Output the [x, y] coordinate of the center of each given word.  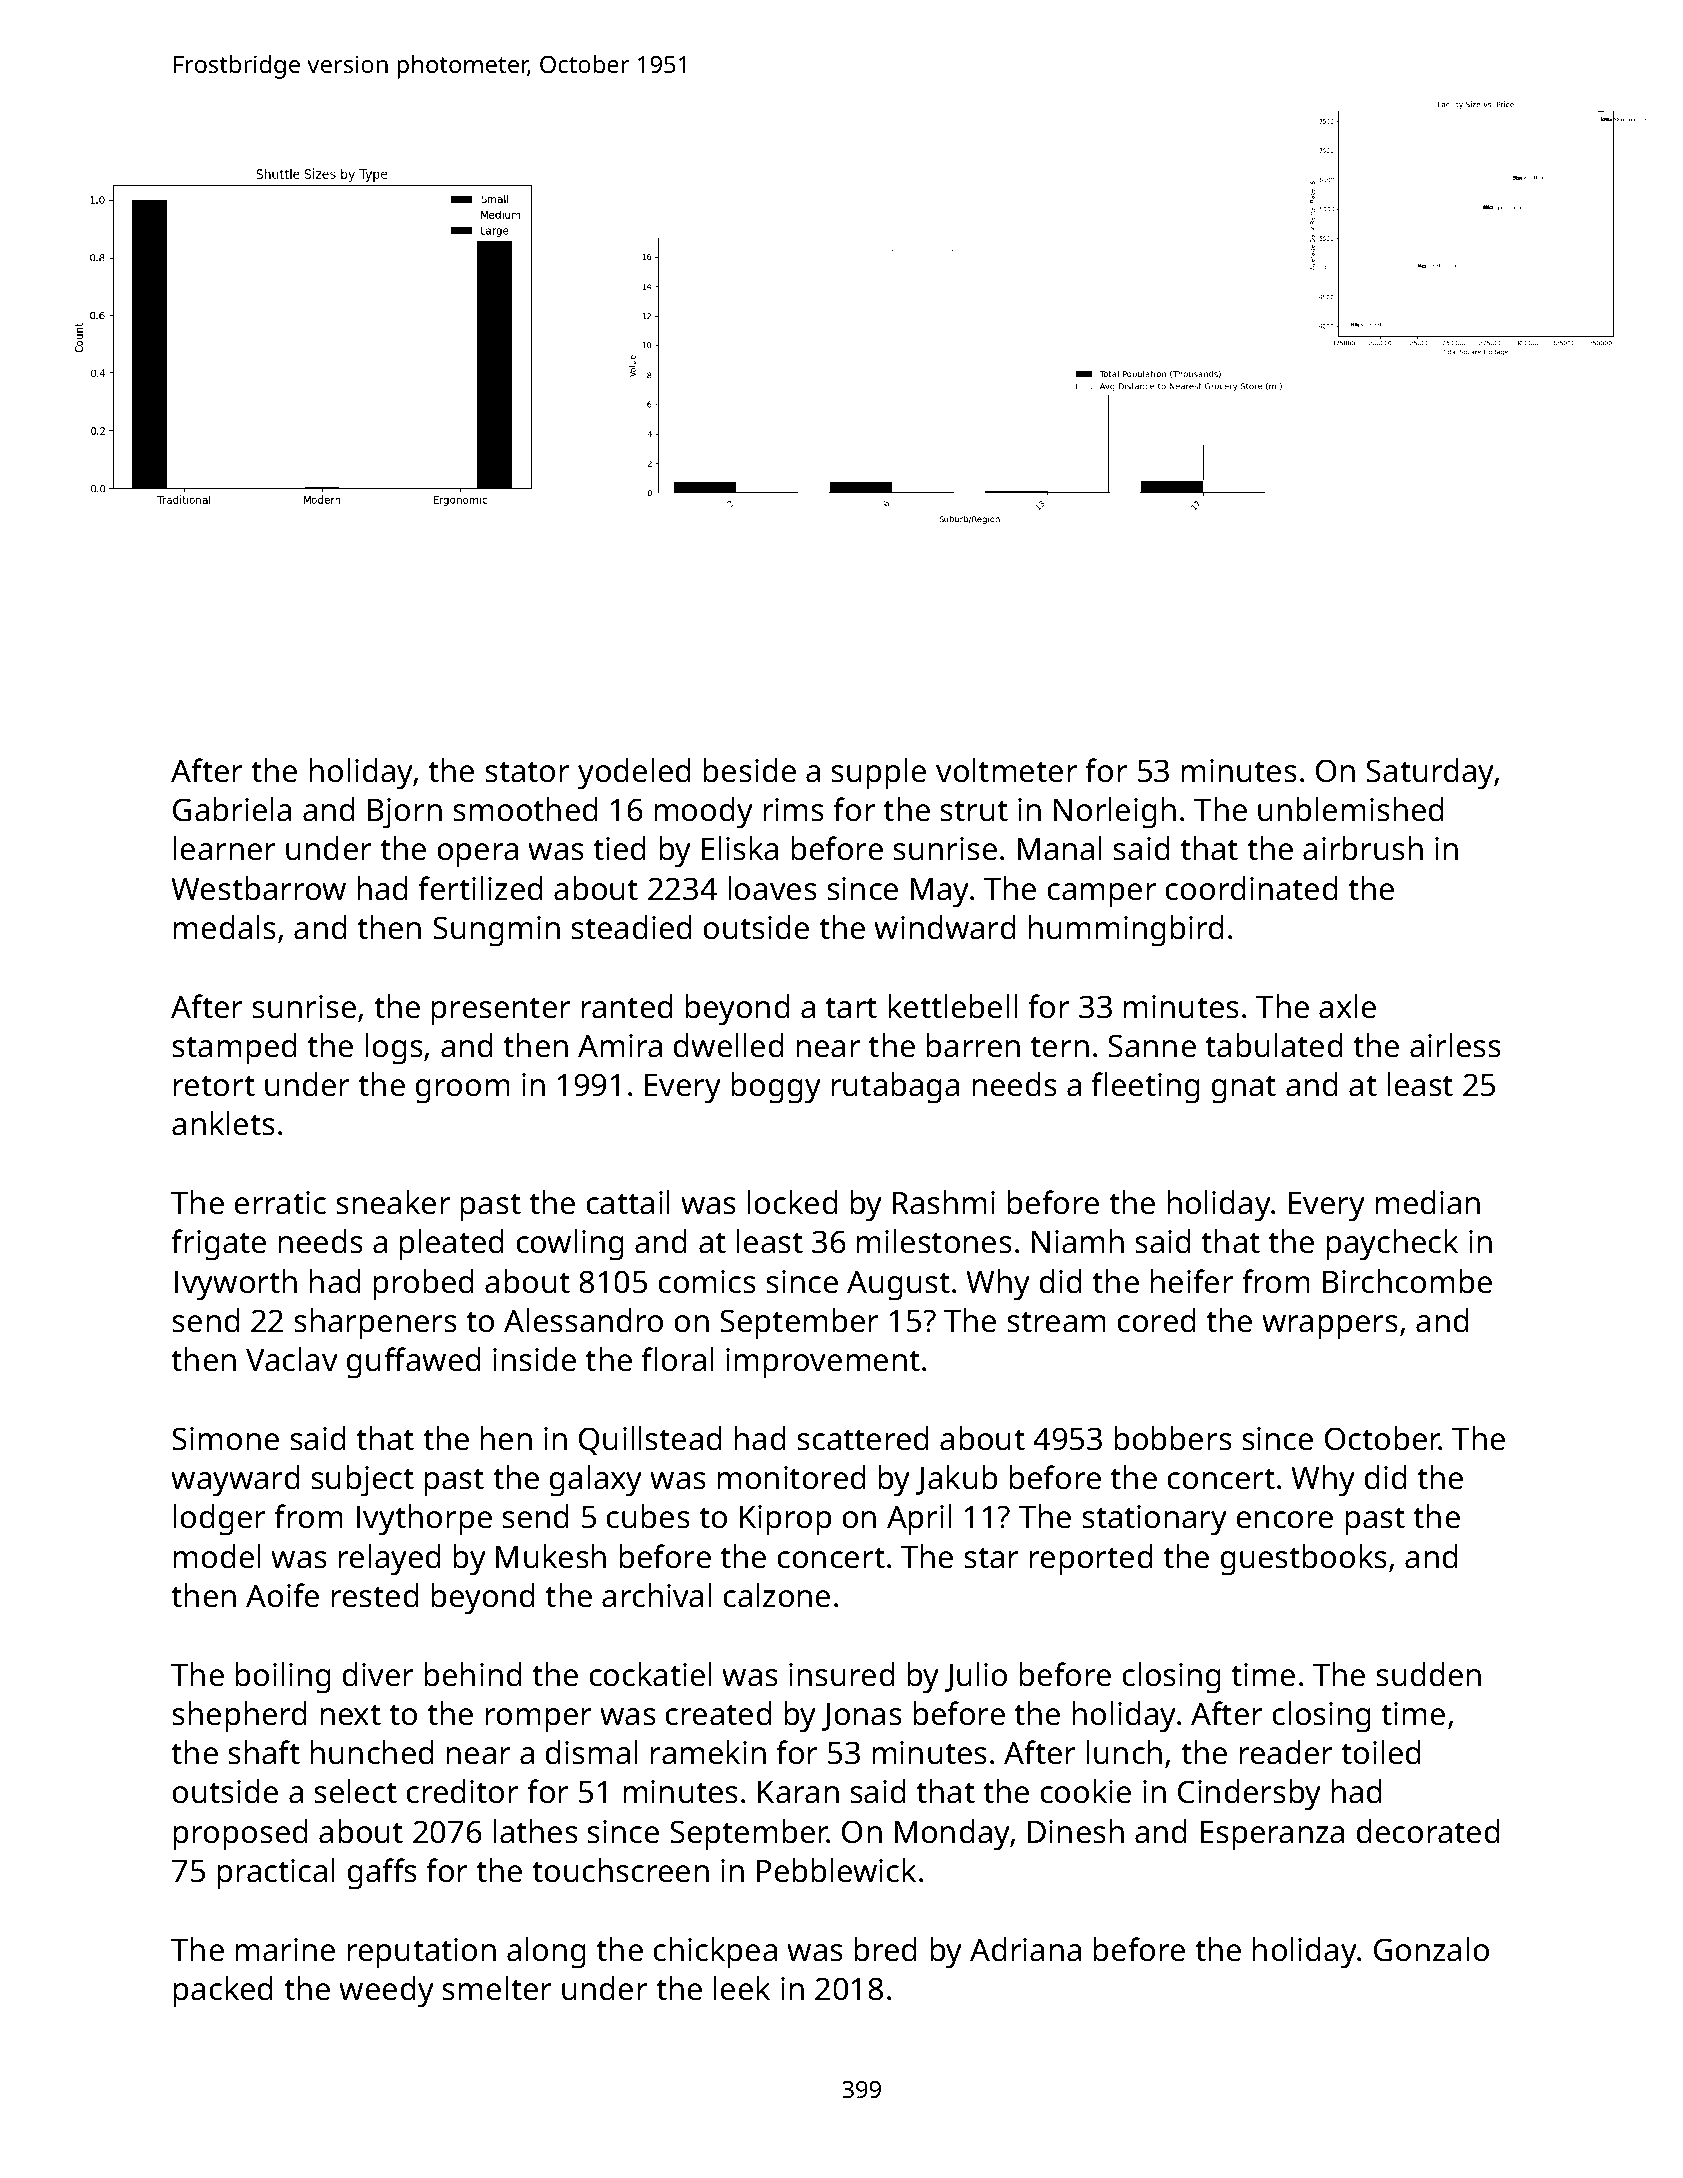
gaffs [382, 1874]
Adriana [1025, 1949]
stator [527, 772]
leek [741, 1988]
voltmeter [1006, 770]
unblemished [1351, 809]
